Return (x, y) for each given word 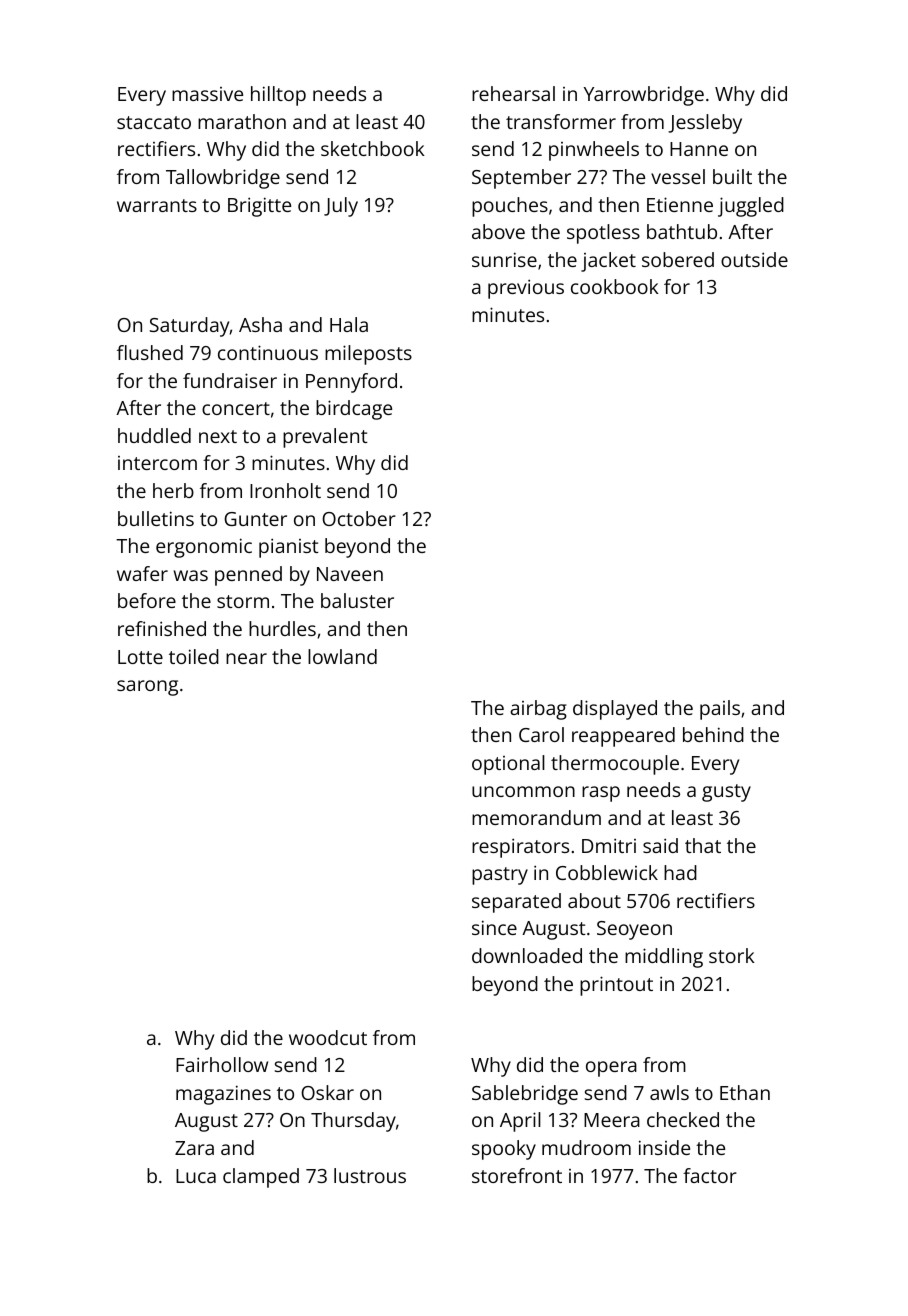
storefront (517, 1175)
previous (526, 289)
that (703, 845)
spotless (603, 234)
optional (508, 765)
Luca (196, 1176)
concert (236, 408)
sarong (147, 688)
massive (207, 94)
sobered (678, 259)
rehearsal (513, 93)
